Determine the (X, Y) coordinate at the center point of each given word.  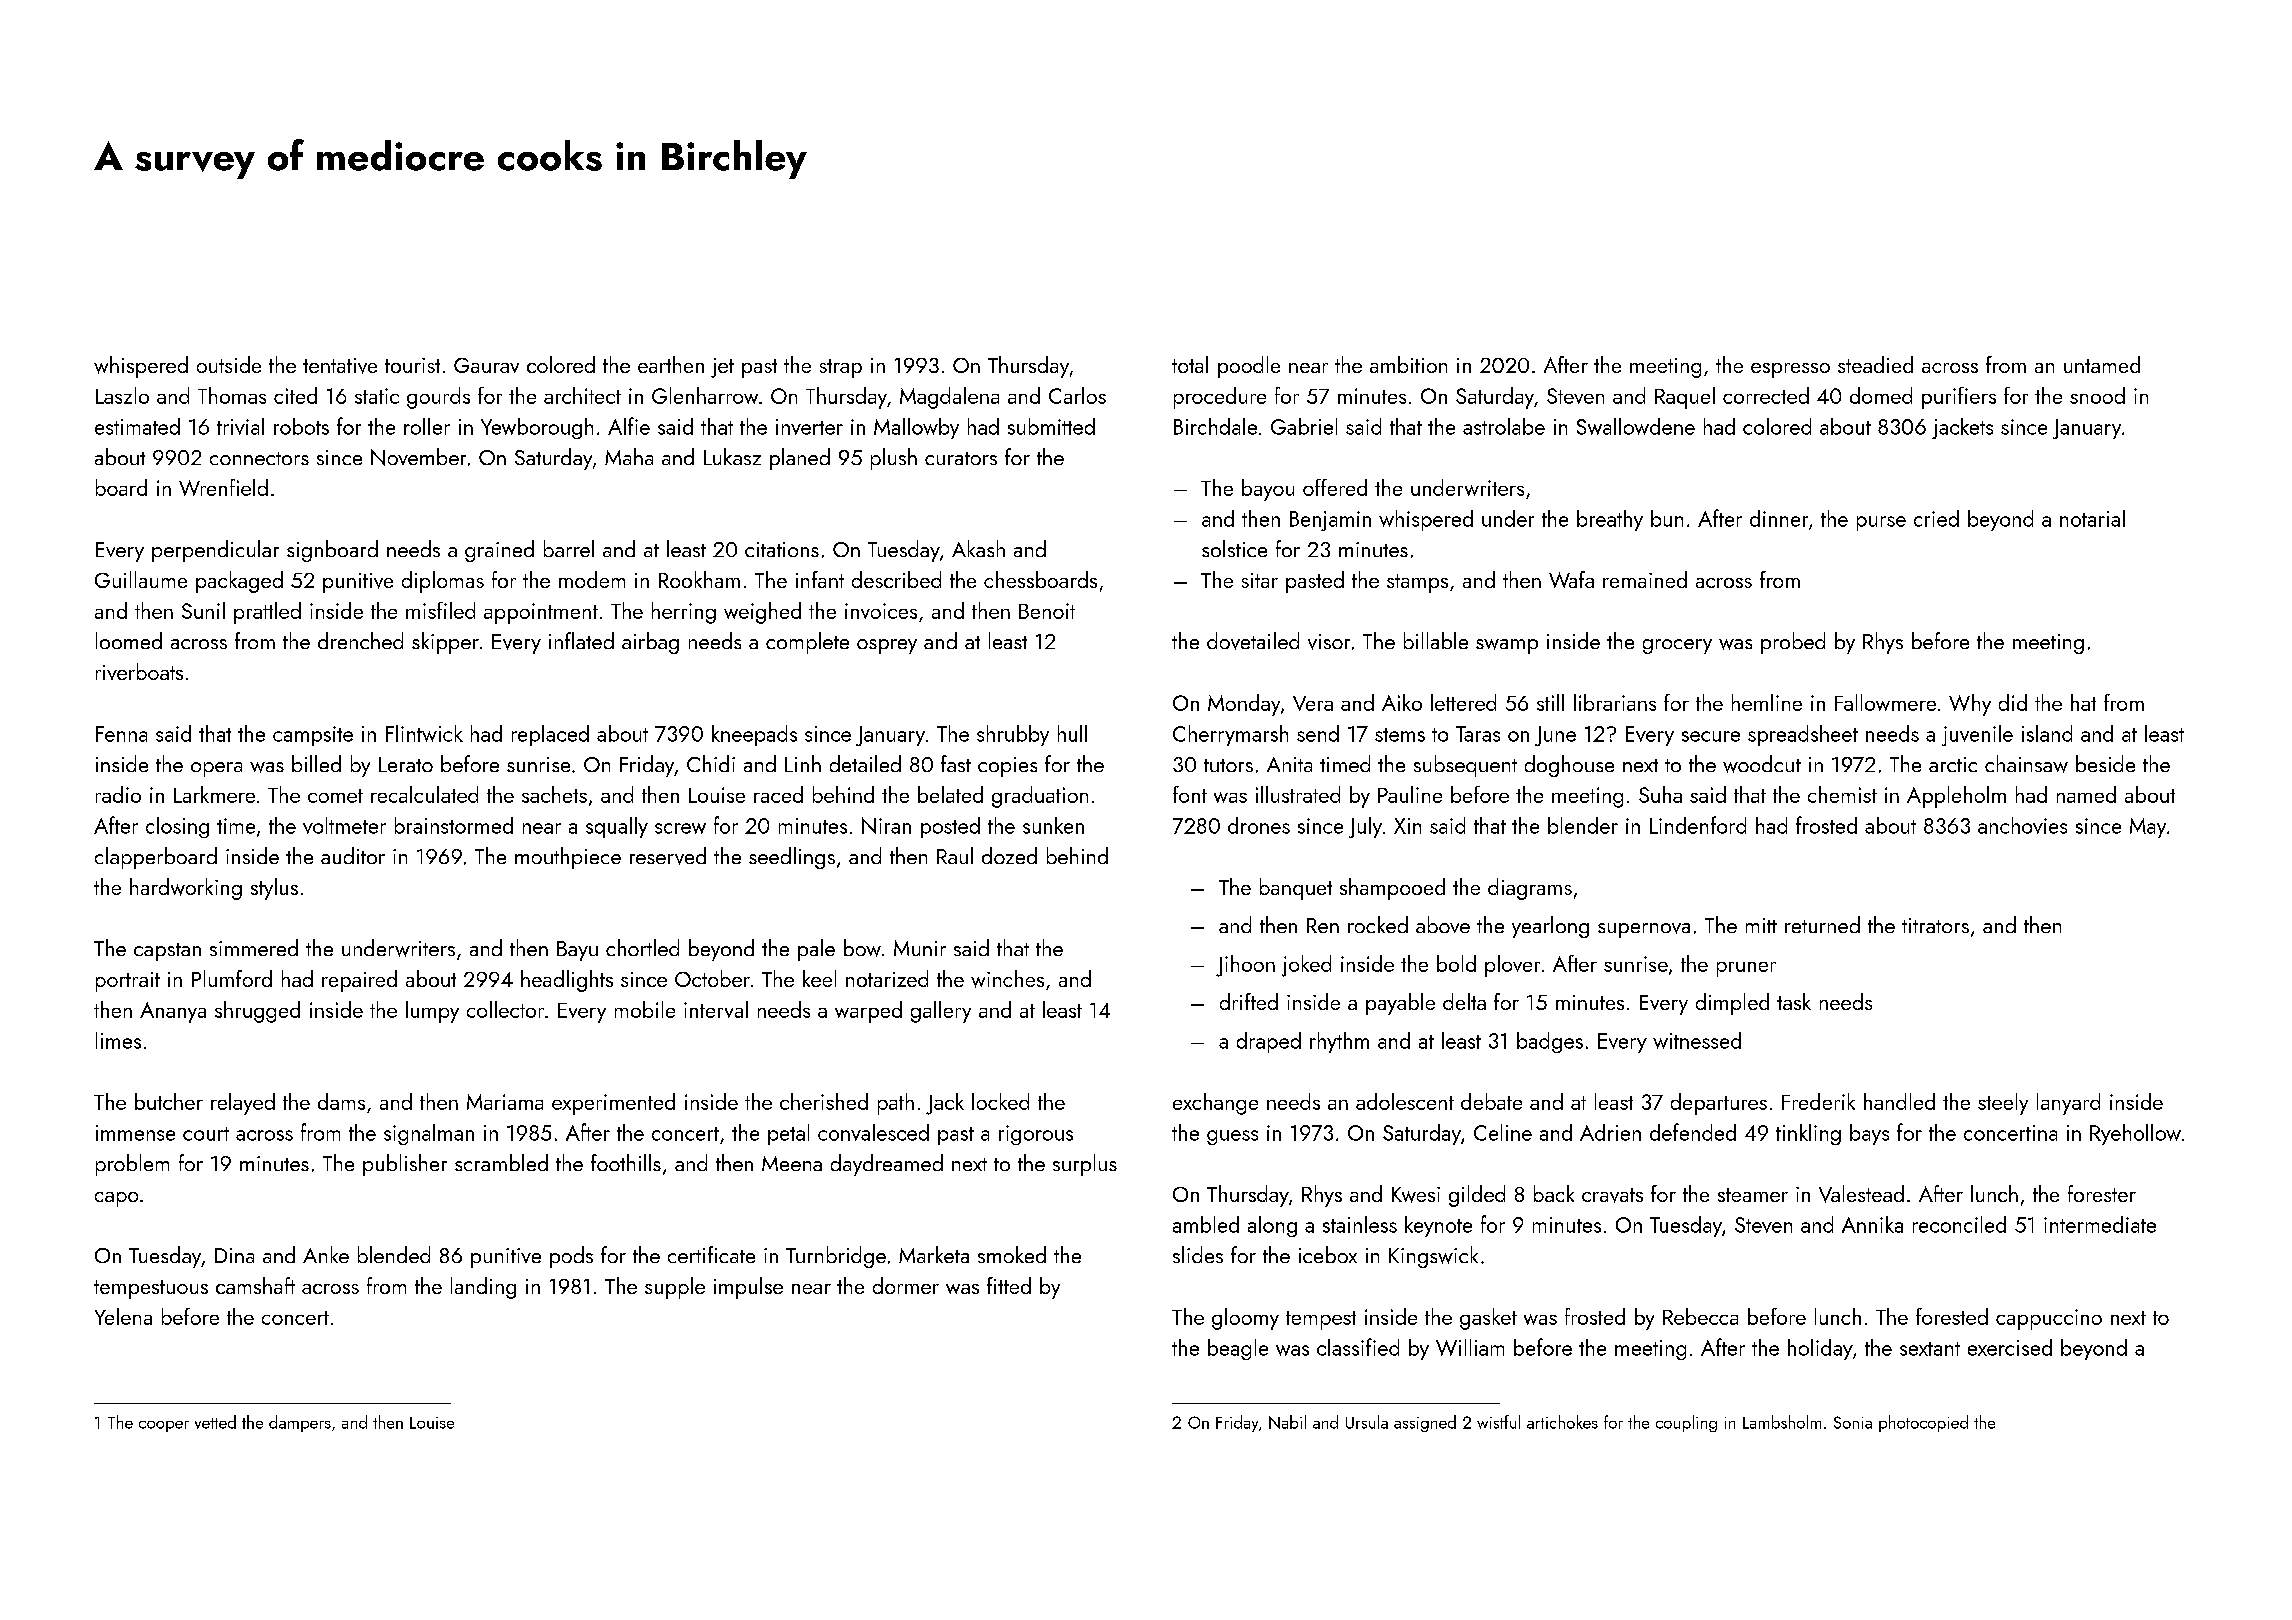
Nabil (1287, 1422)
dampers (300, 1423)
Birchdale (1215, 426)
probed (1793, 643)
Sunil (203, 610)
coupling (1686, 1423)
